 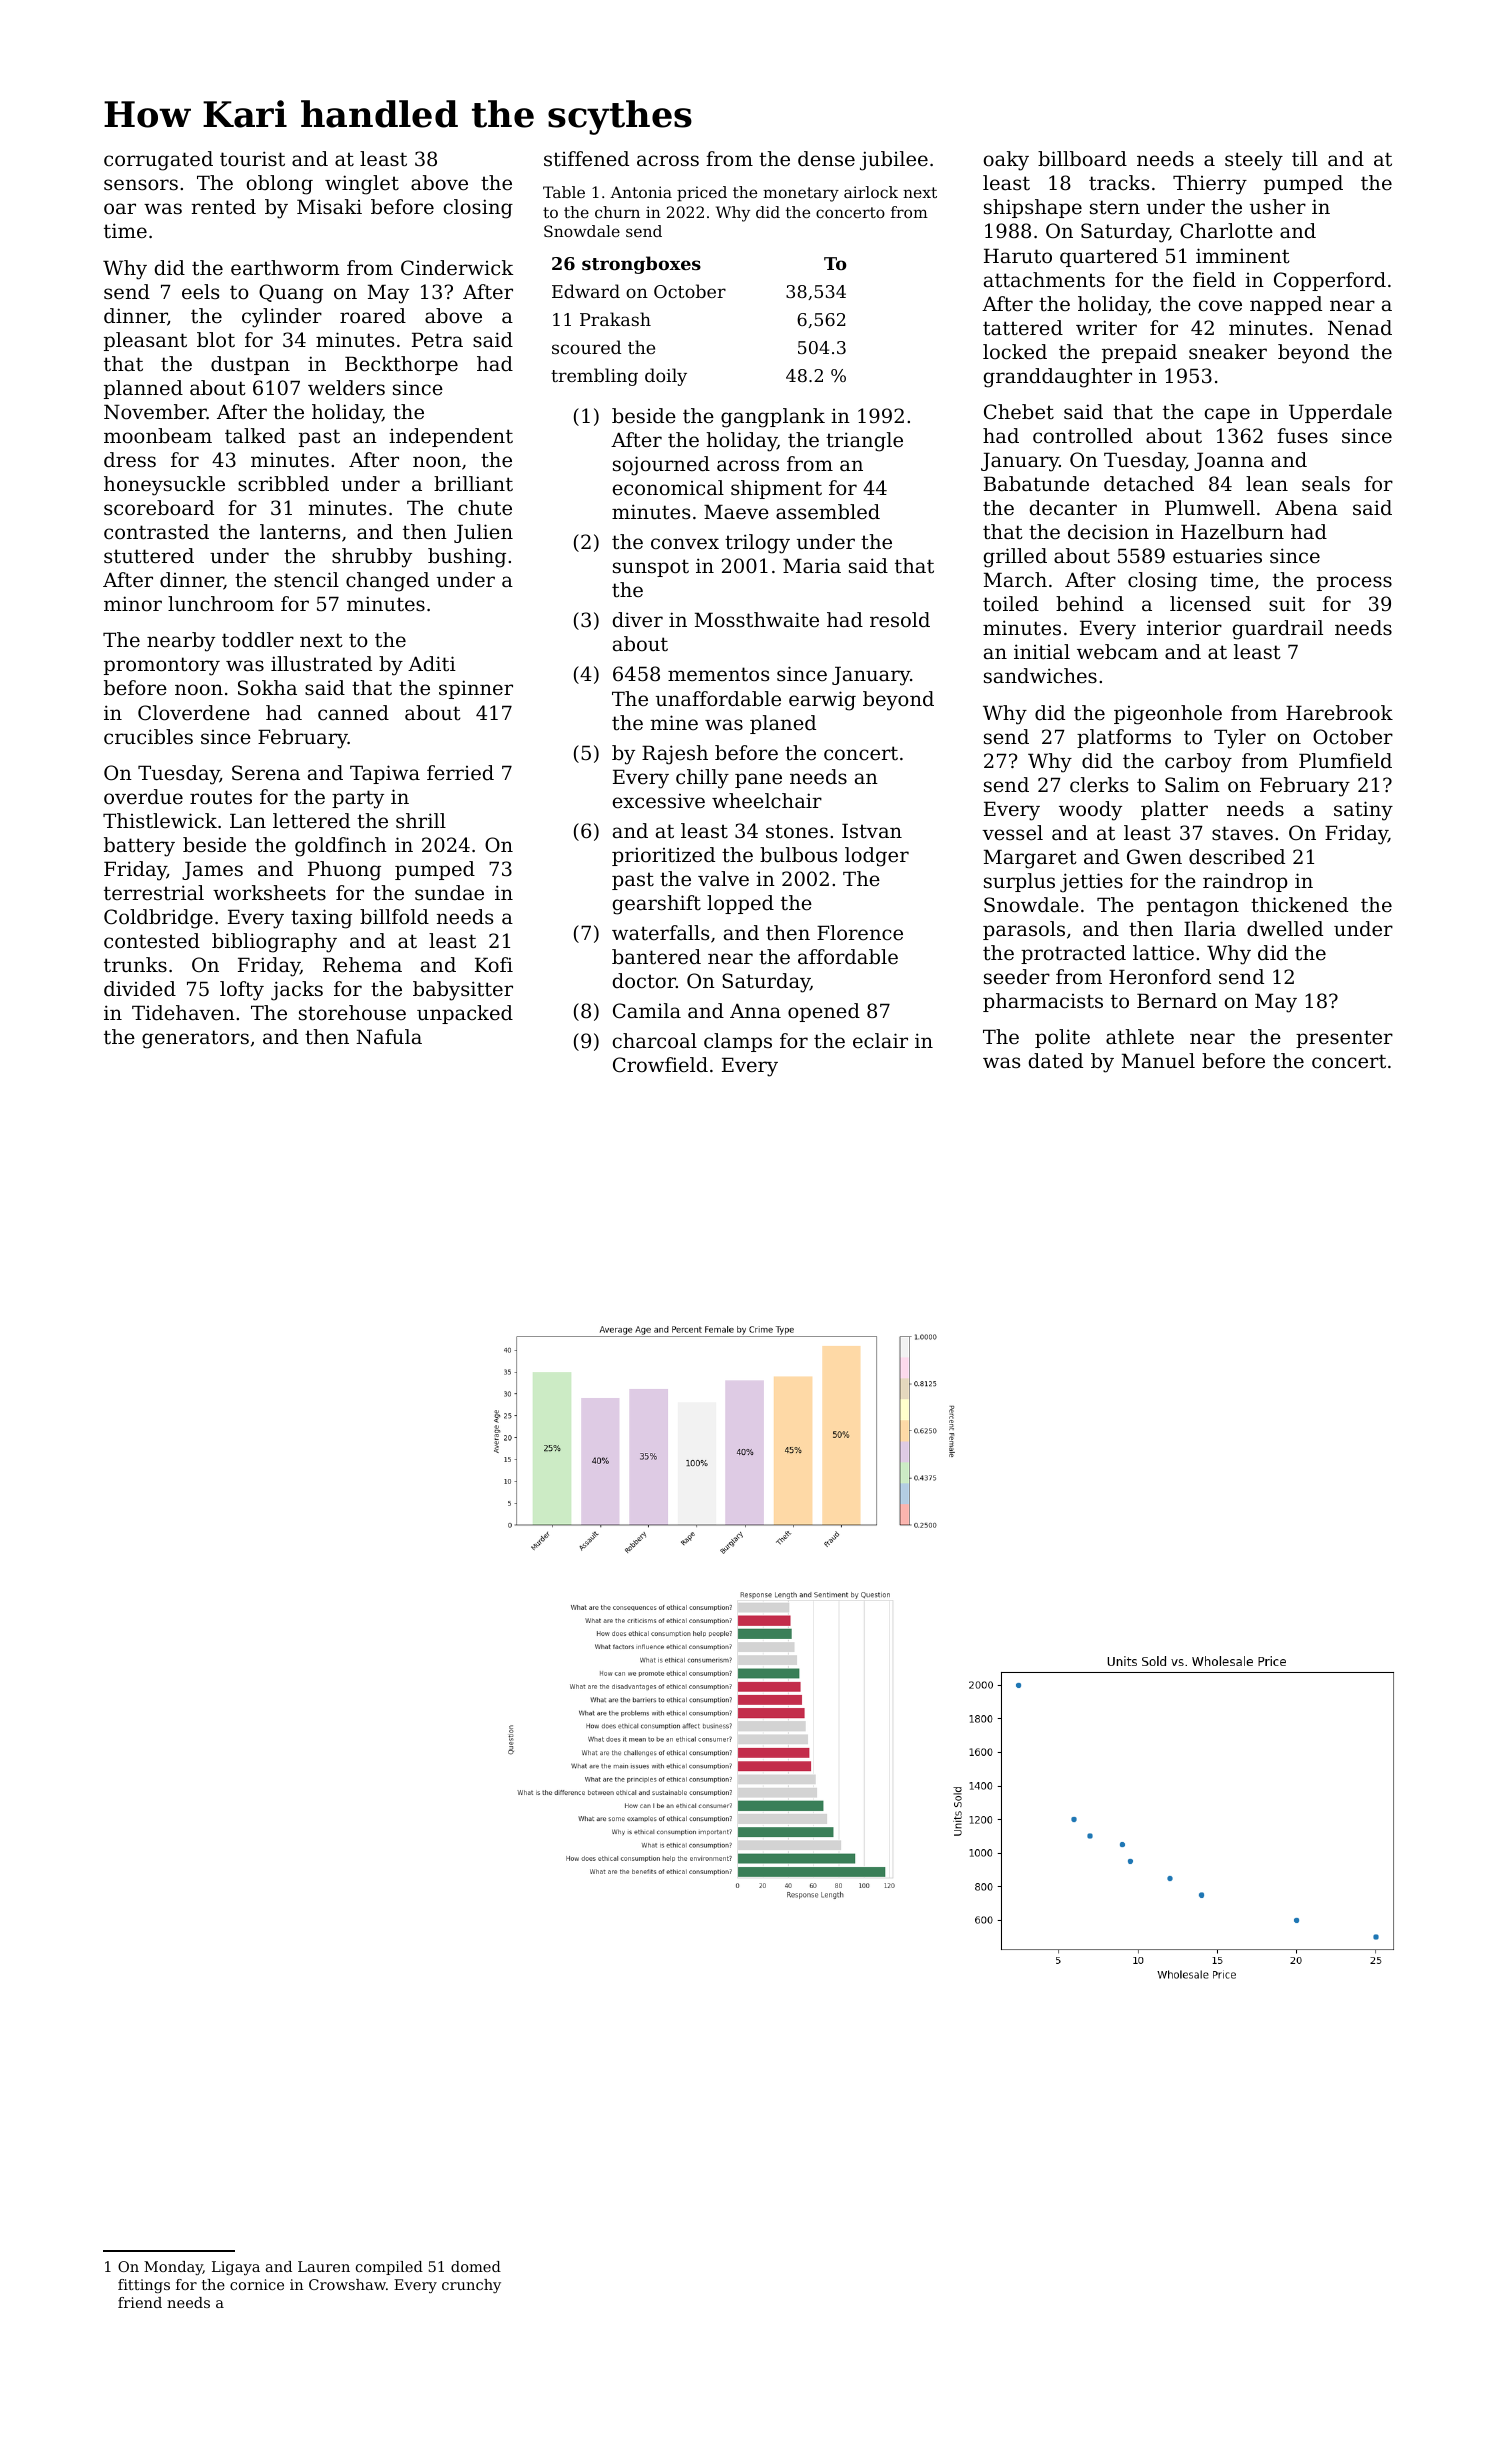 What do you see at coordinates (476, 2266) in the document?
I see `domed` at bounding box center [476, 2266].
